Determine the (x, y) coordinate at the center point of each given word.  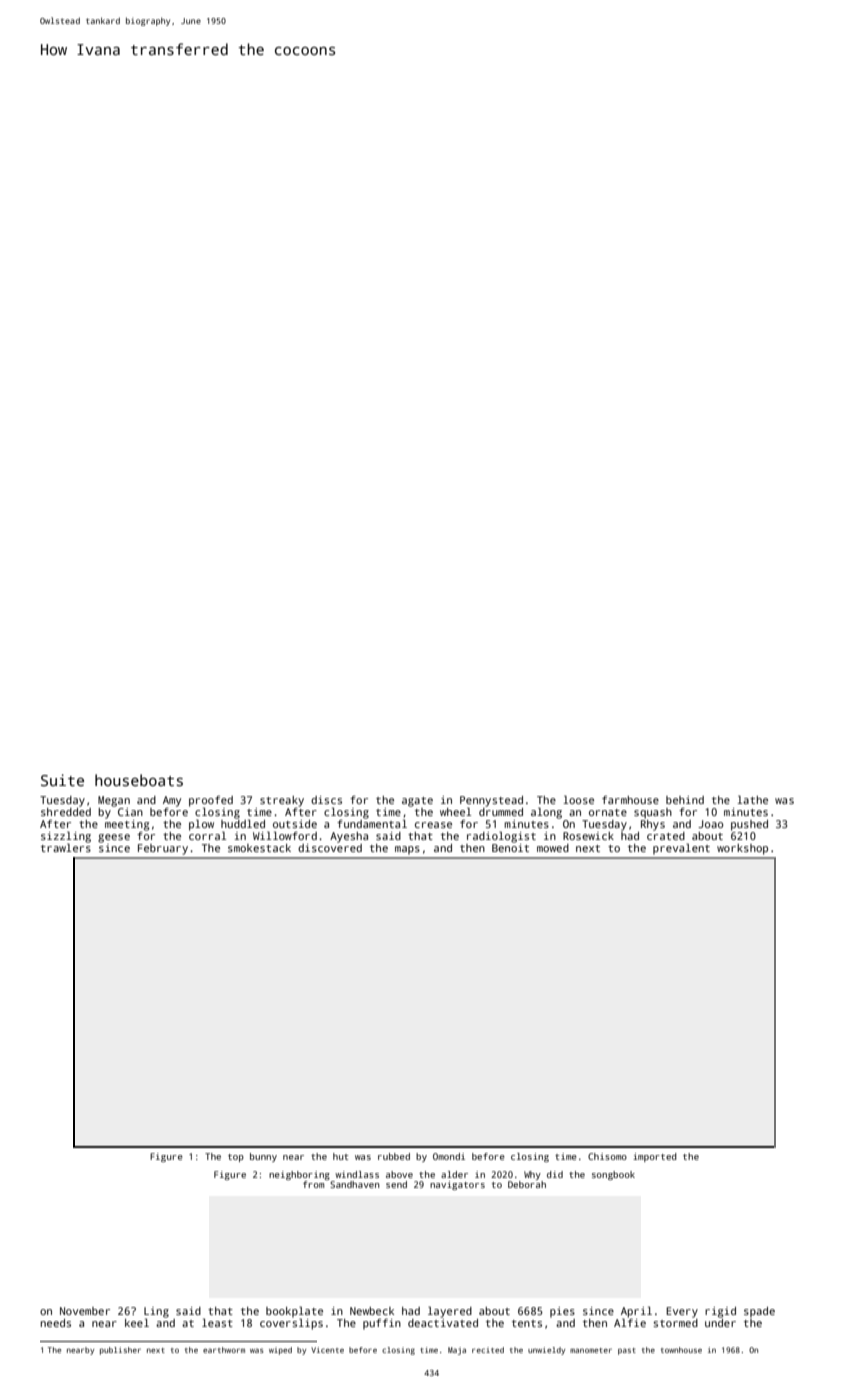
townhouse (681, 1350)
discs (326, 800)
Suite (62, 780)
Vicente (327, 1350)
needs (55, 1323)
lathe (752, 799)
